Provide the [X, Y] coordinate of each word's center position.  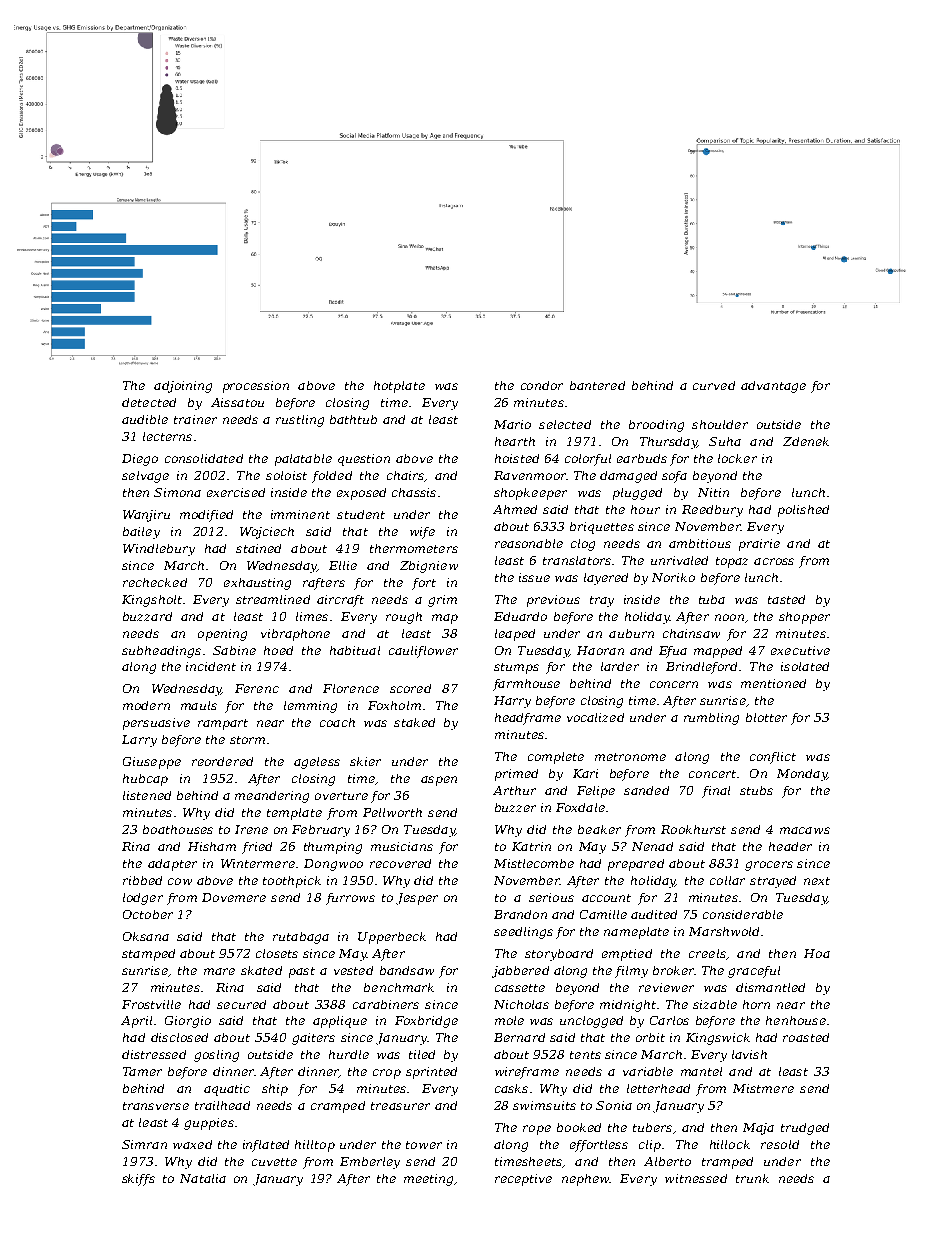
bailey [141, 533]
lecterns [167, 436]
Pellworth [392, 812]
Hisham [212, 846]
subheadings [161, 652]
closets [277, 953]
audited [654, 914]
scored [410, 688]
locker [737, 458]
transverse [156, 1106]
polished [803, 511]
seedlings [523, 933]
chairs [405, 475]
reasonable [529, 543]
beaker [599, 829]
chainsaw [691, 633]
